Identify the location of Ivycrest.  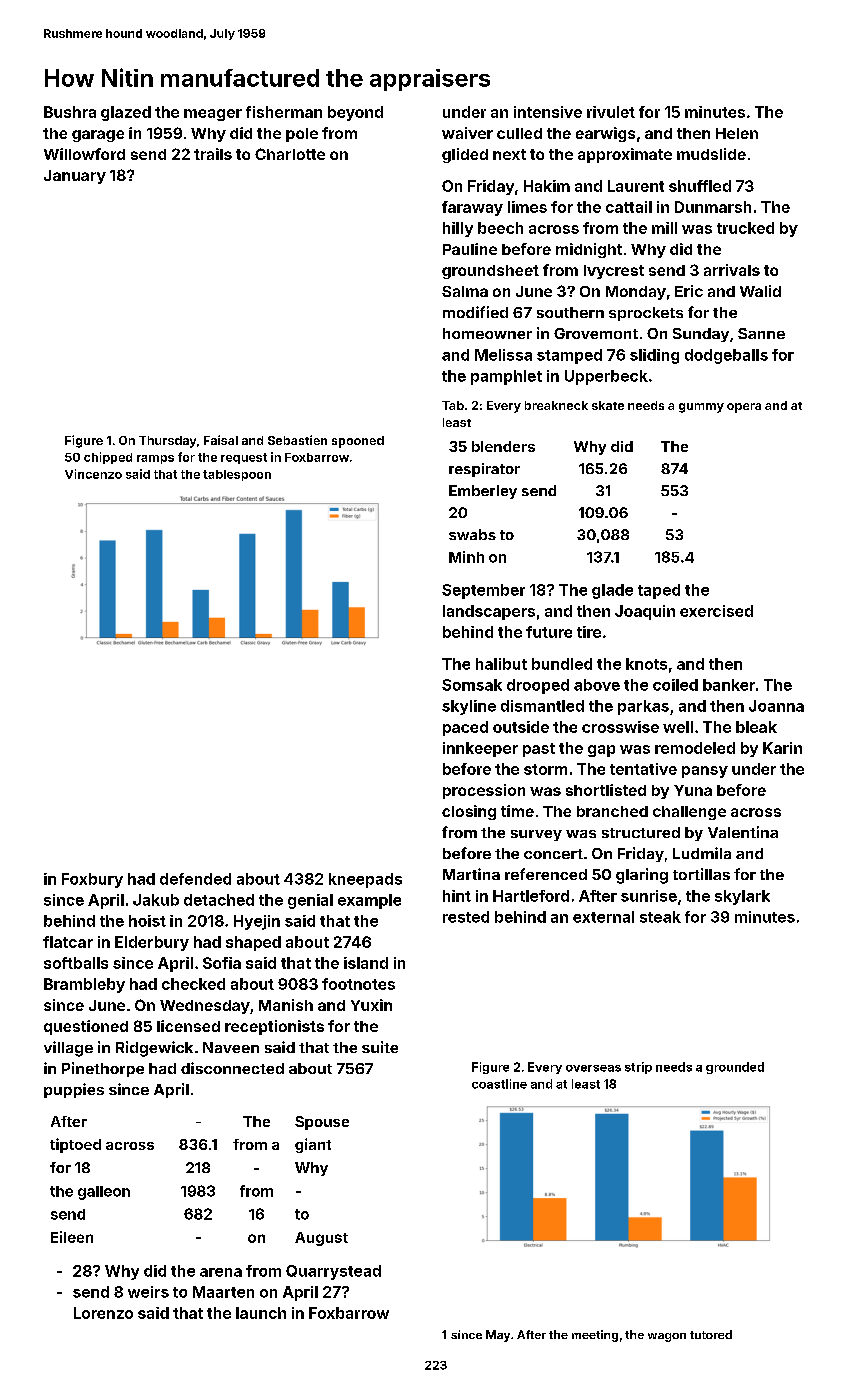
(614, 272).
